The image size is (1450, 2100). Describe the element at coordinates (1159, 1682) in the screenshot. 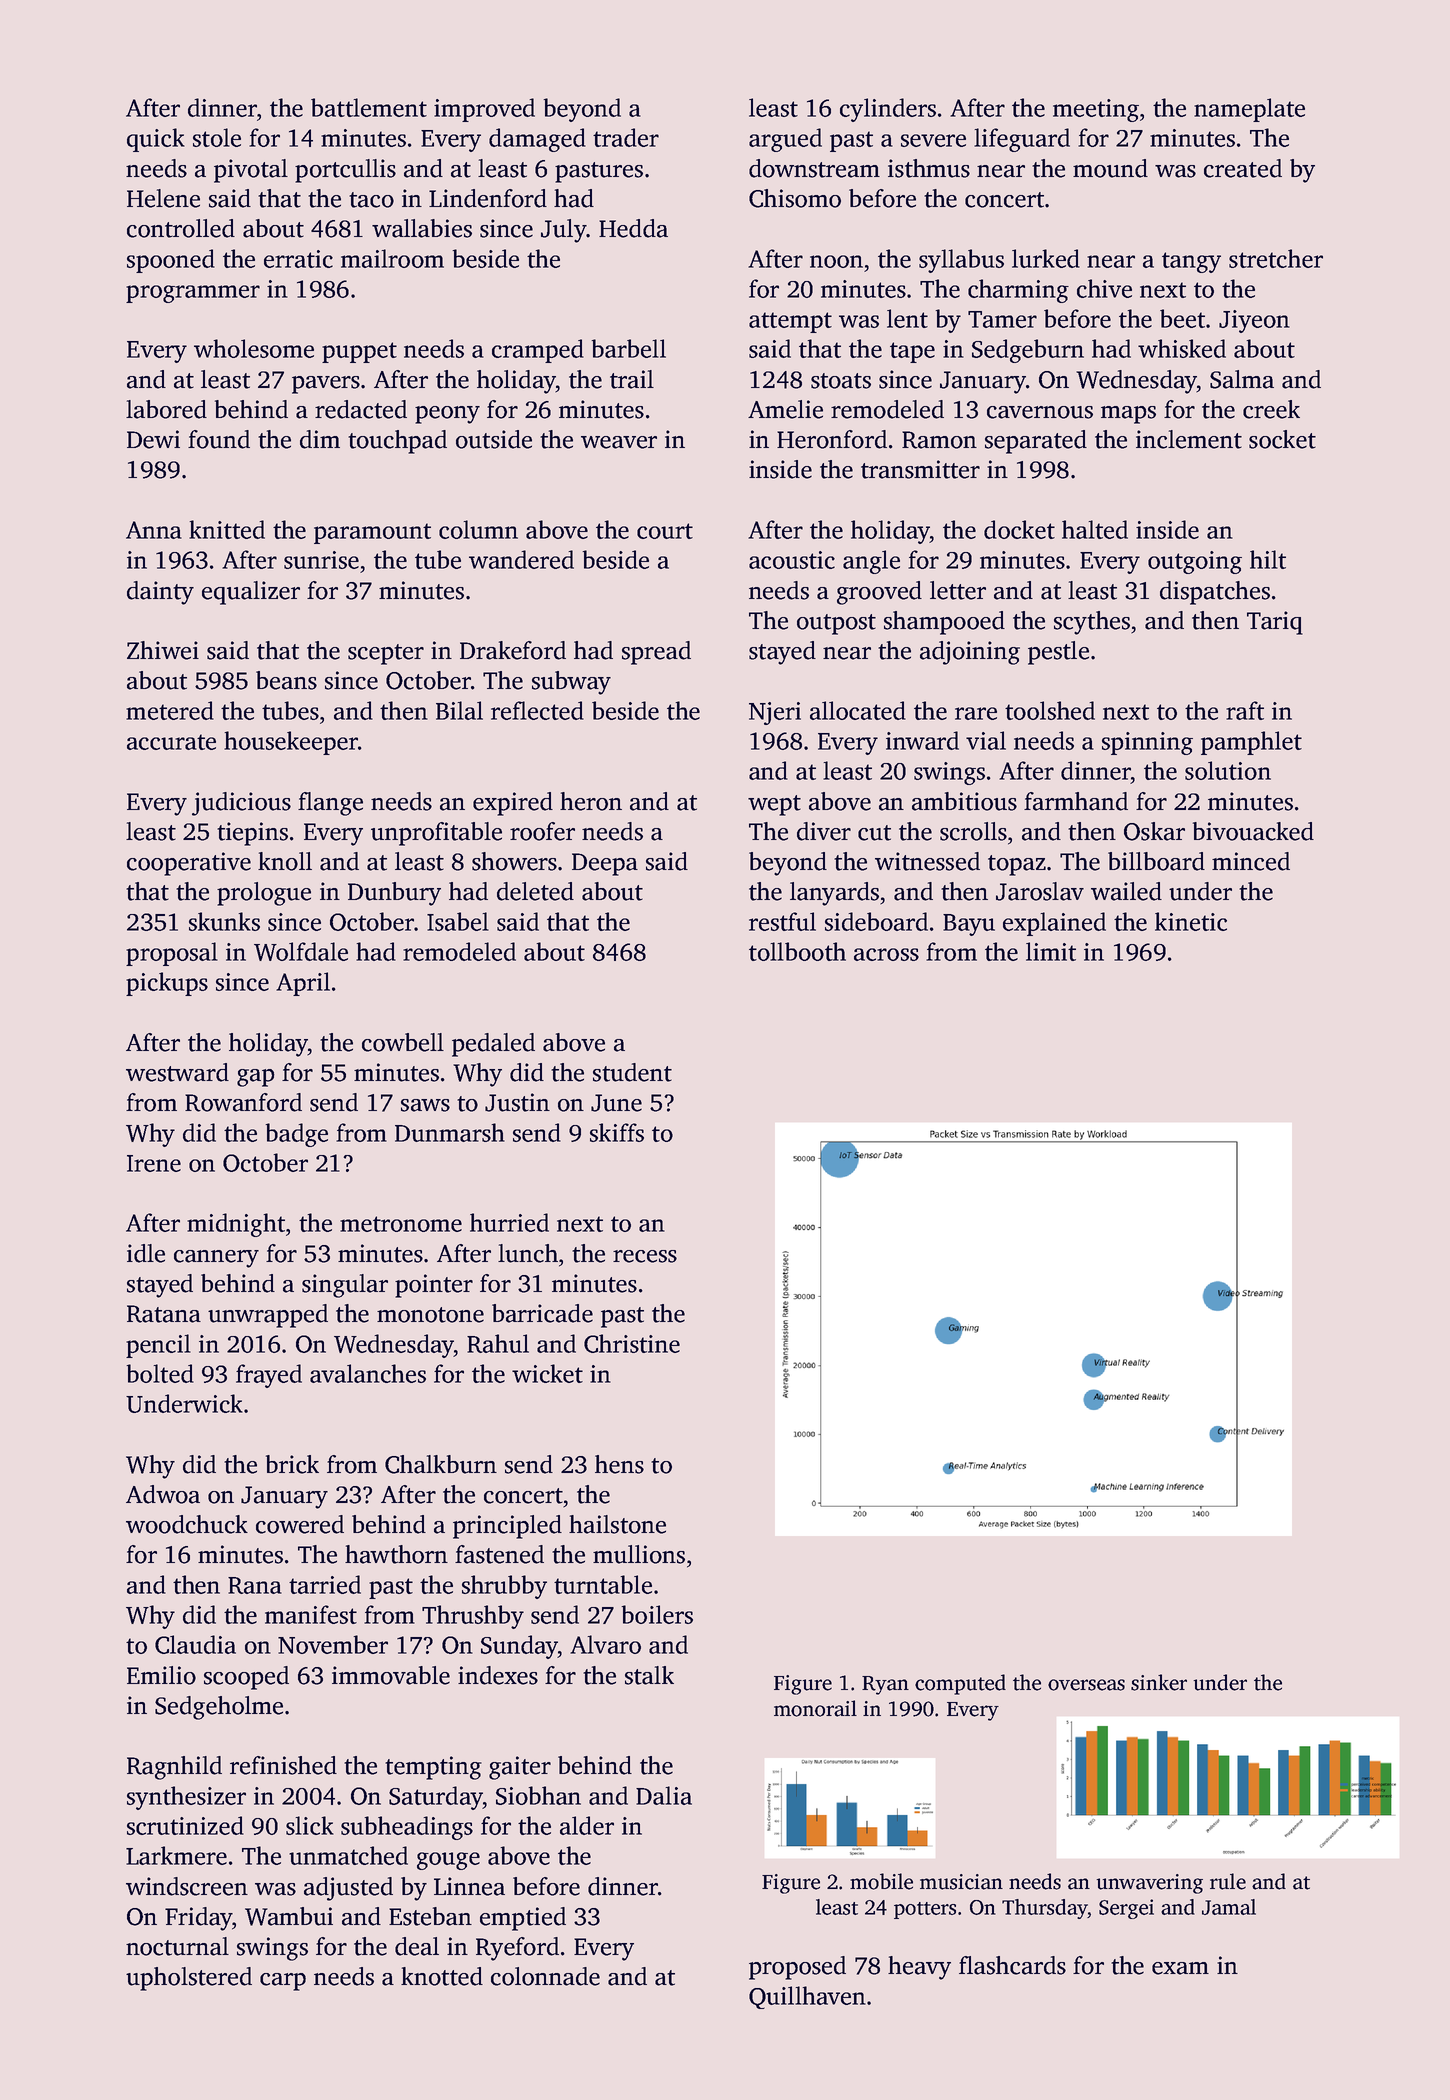

I see `sinker` at that location.
